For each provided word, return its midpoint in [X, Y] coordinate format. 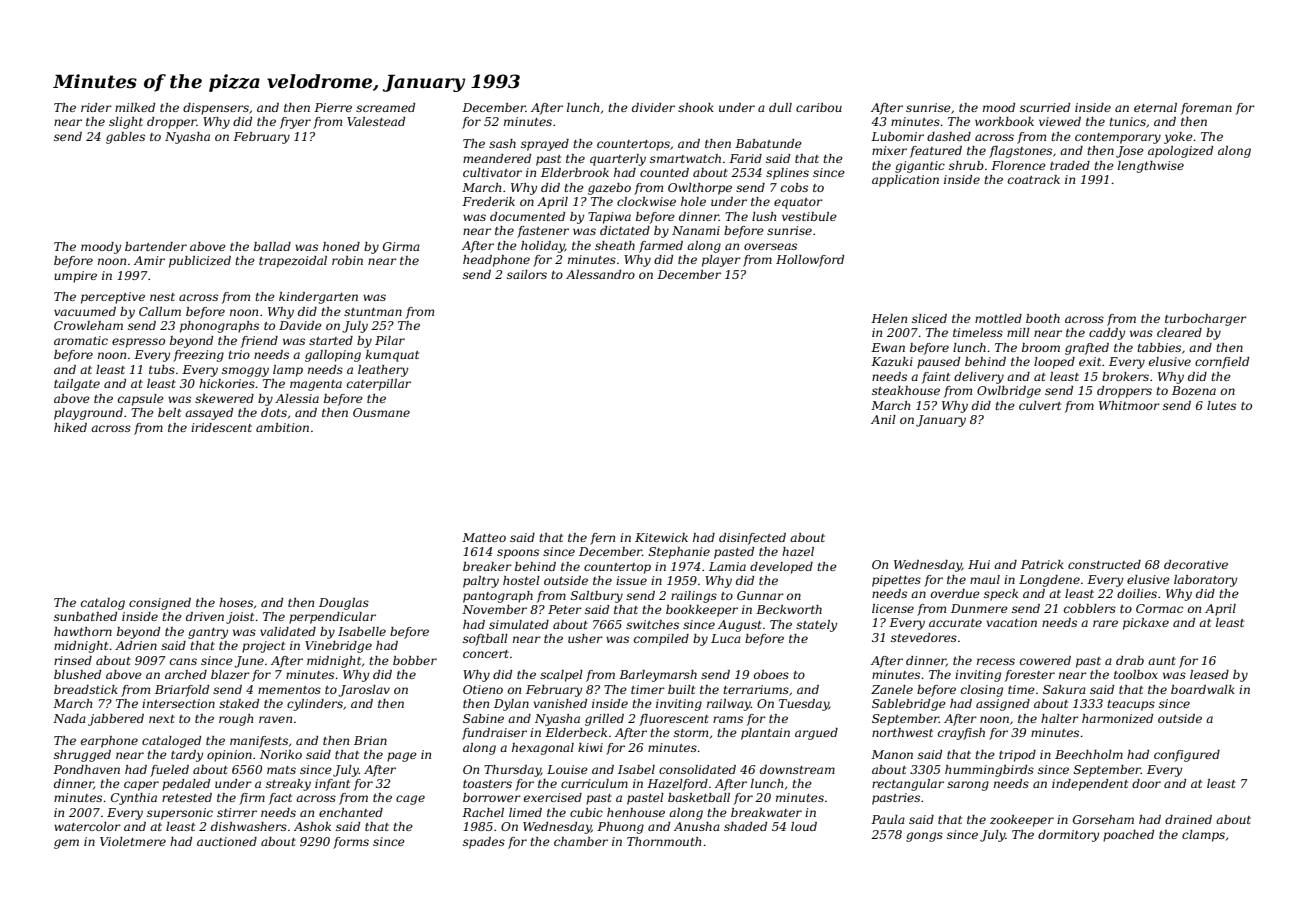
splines [787, 174]
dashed [949, 136]
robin [347, 260]
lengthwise [1151, 167]
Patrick [1042, 564]
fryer [295, 123]
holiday [543, 247]
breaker [487, 566]
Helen [889, 318]
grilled [604, 720]
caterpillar [379, 385]
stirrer [237, 812]
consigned [160, 604]
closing [982, 691]
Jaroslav [364, 691]
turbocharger [1206, 320]
